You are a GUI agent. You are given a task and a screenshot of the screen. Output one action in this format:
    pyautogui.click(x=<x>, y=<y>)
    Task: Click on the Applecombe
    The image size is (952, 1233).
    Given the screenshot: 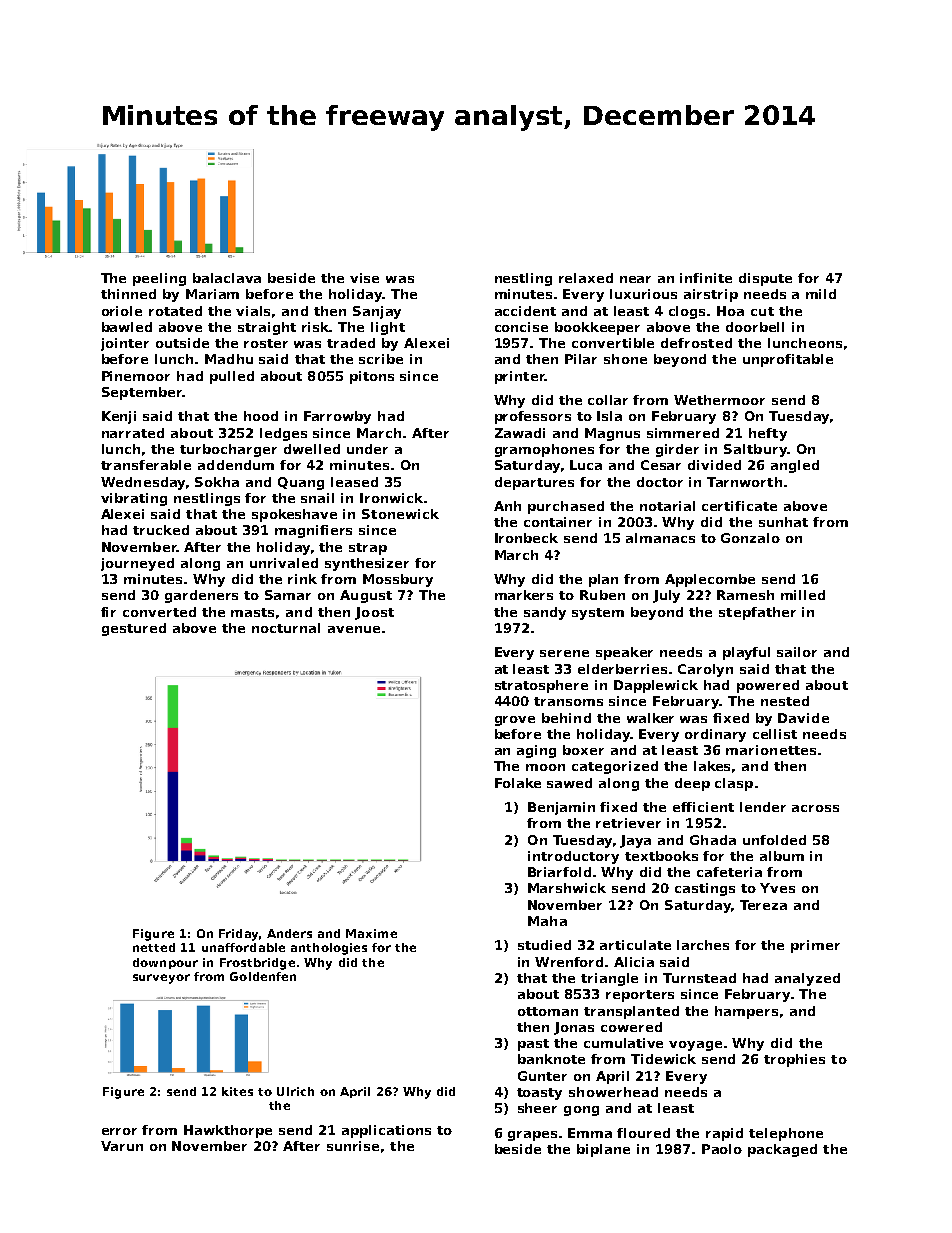 What is the action you would take?
    pyautogui.click(x=710, y=580)
